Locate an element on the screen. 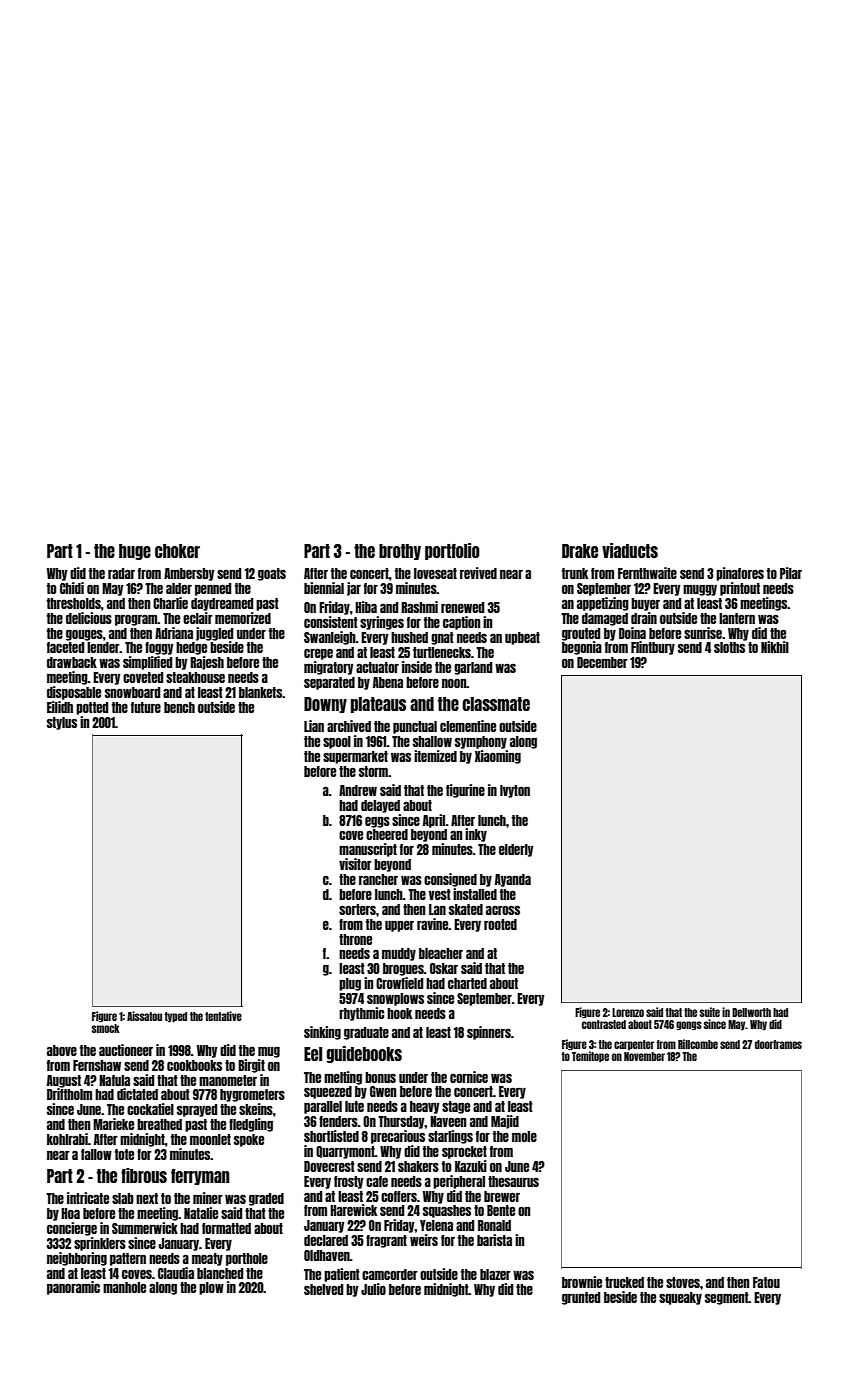 The image size is (849, 1400). Andrew is located at coordinates (358, 790).
